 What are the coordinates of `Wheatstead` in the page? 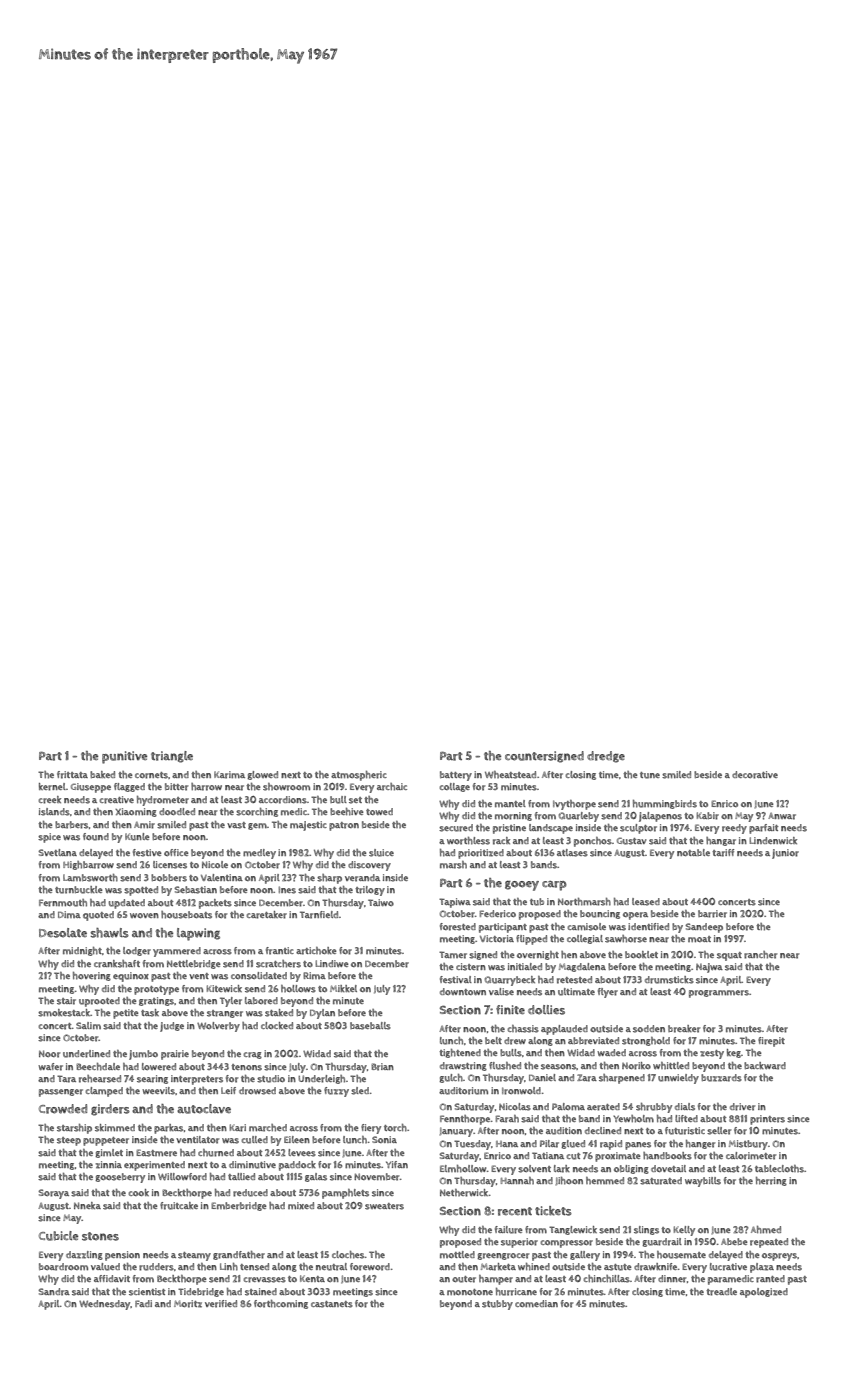 It's located at (510, 775).
